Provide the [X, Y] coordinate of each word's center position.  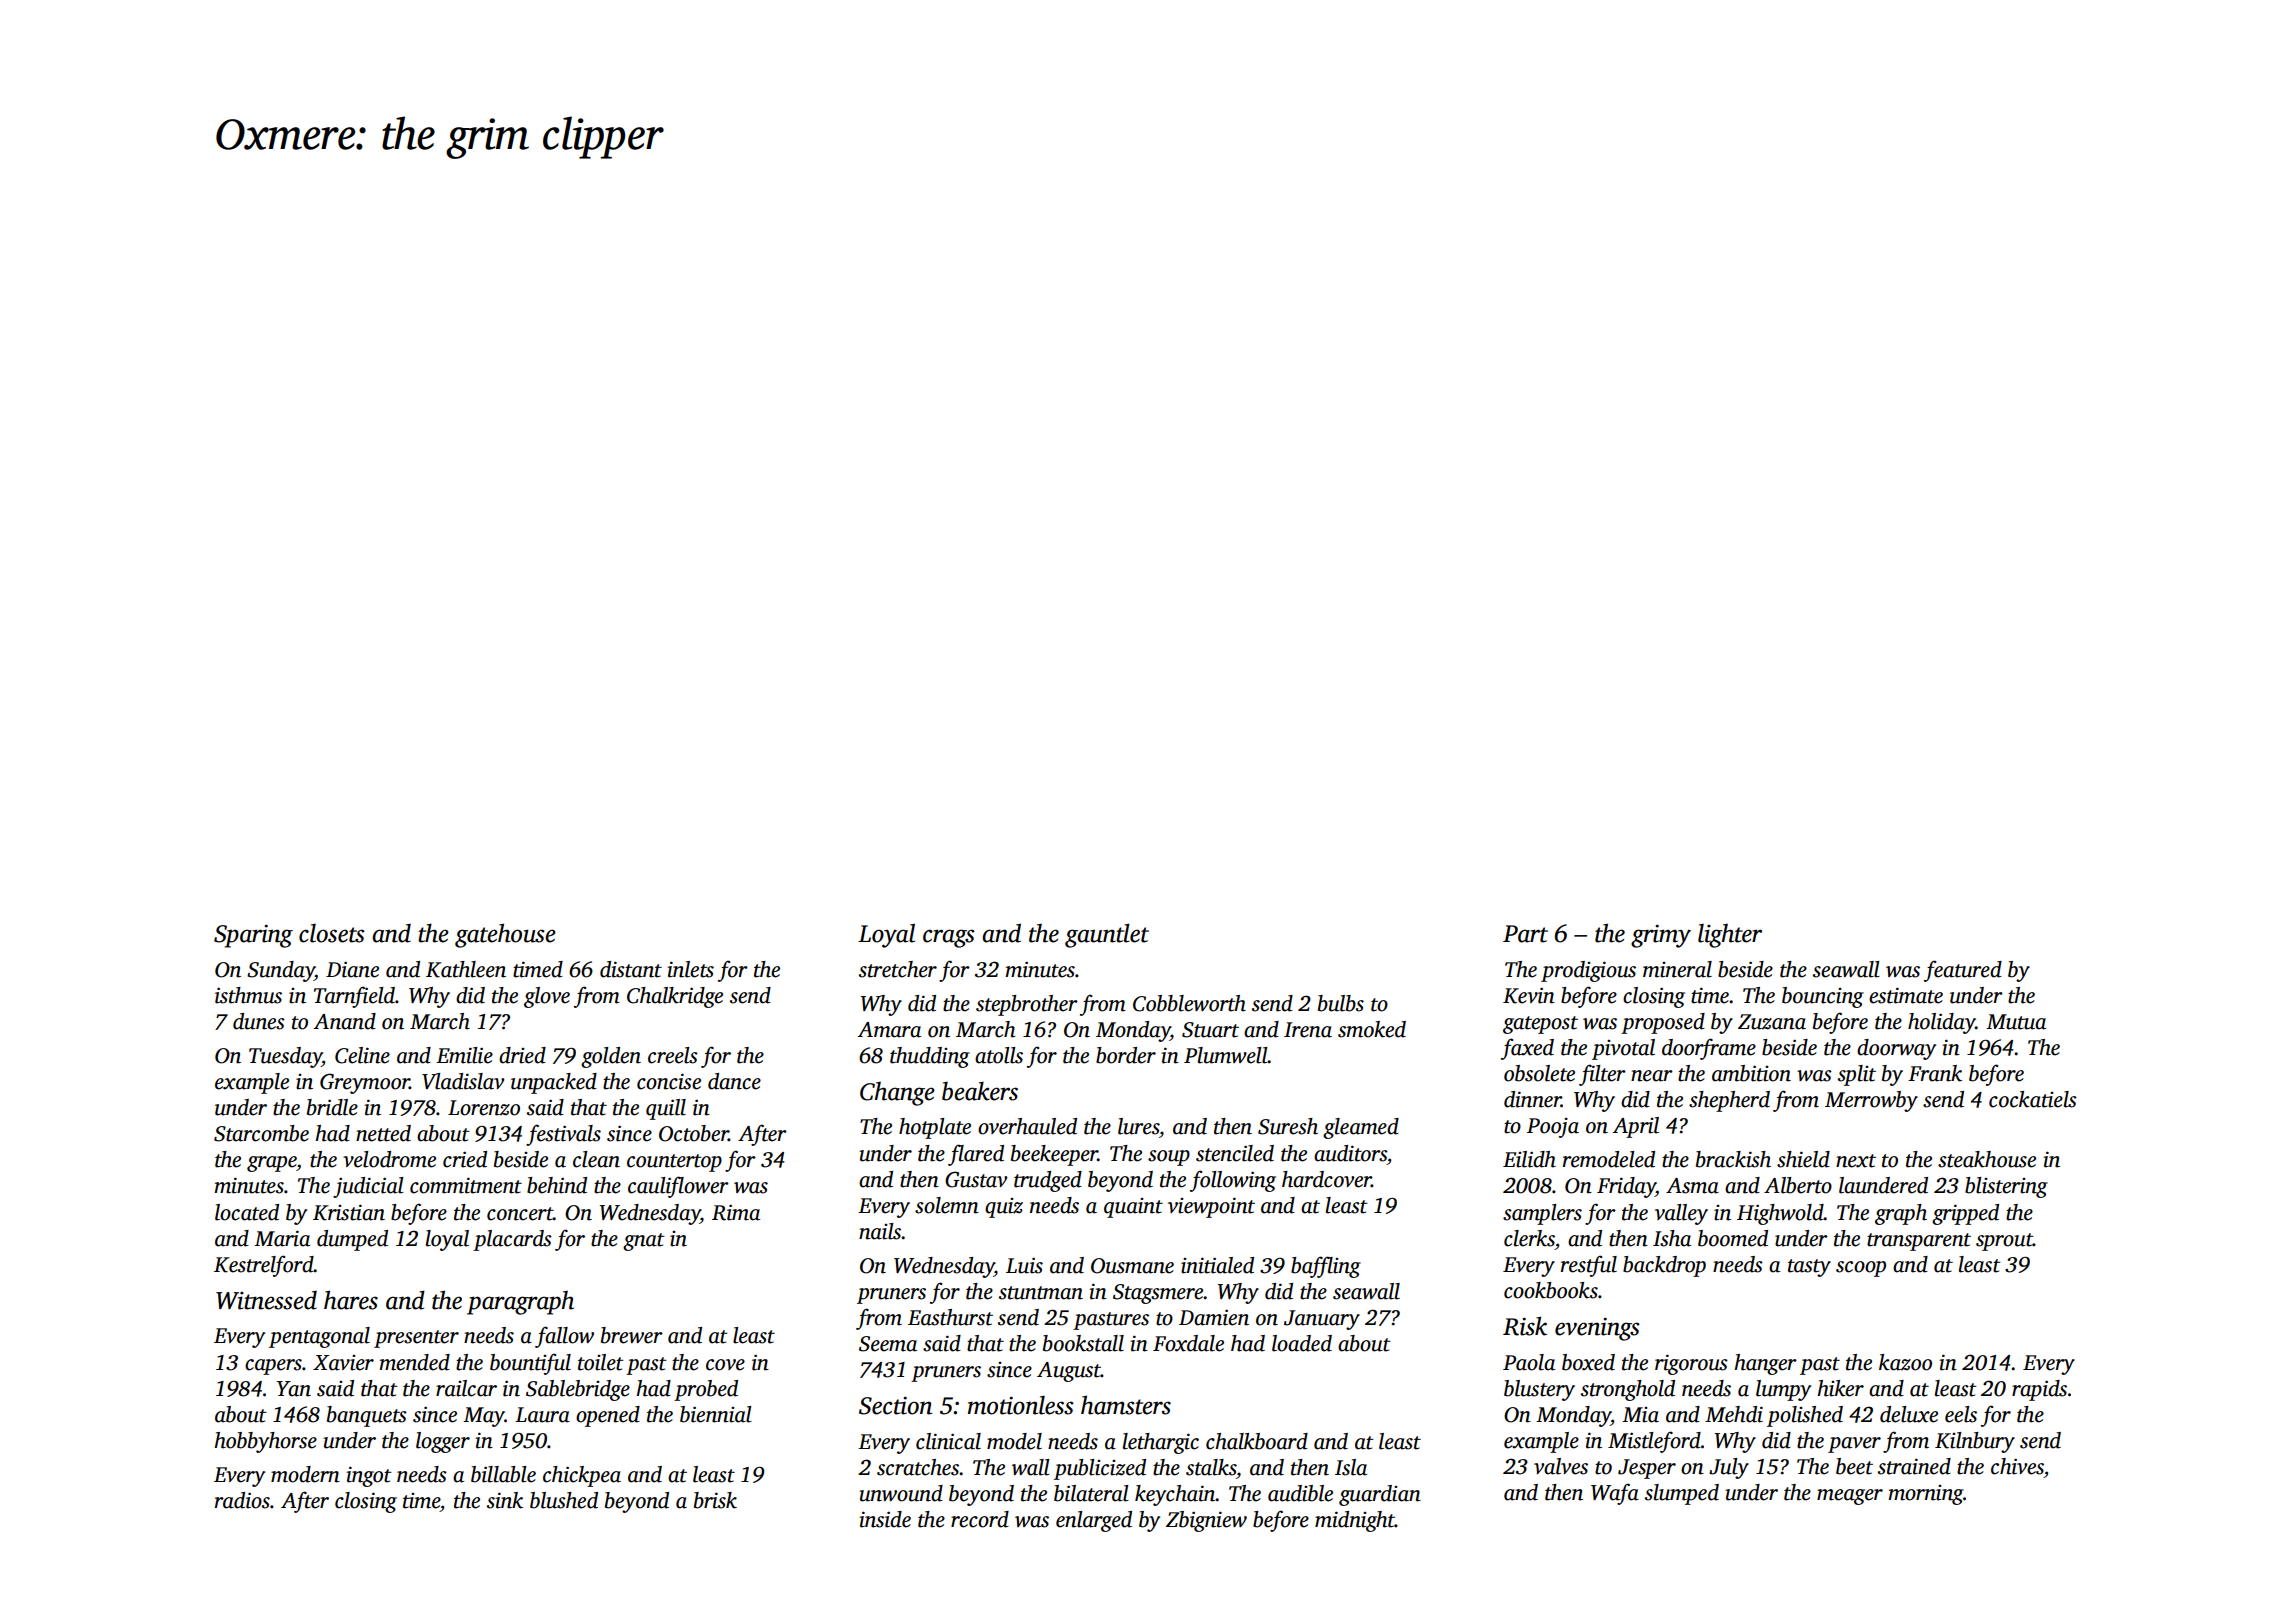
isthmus [248, 995]
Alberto [1798, 1185]
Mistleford [1654, 1442]
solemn [947, 1205]
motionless [1021, 1405]
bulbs [1341, 1003]
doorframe [1709, 1049]
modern [305, 1474]
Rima [736, 1212]
